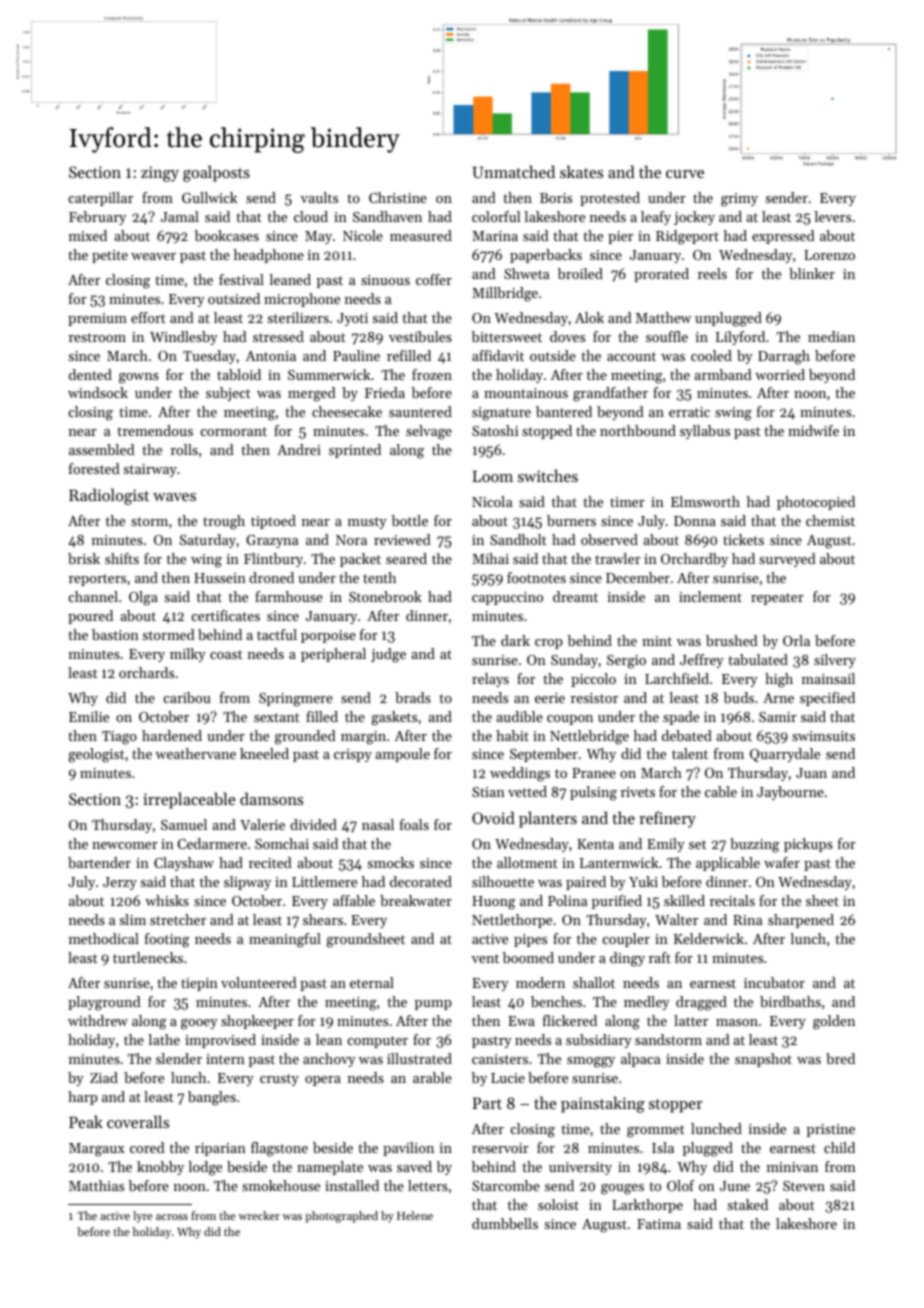  I want to click on university, so click(580, 1168).
